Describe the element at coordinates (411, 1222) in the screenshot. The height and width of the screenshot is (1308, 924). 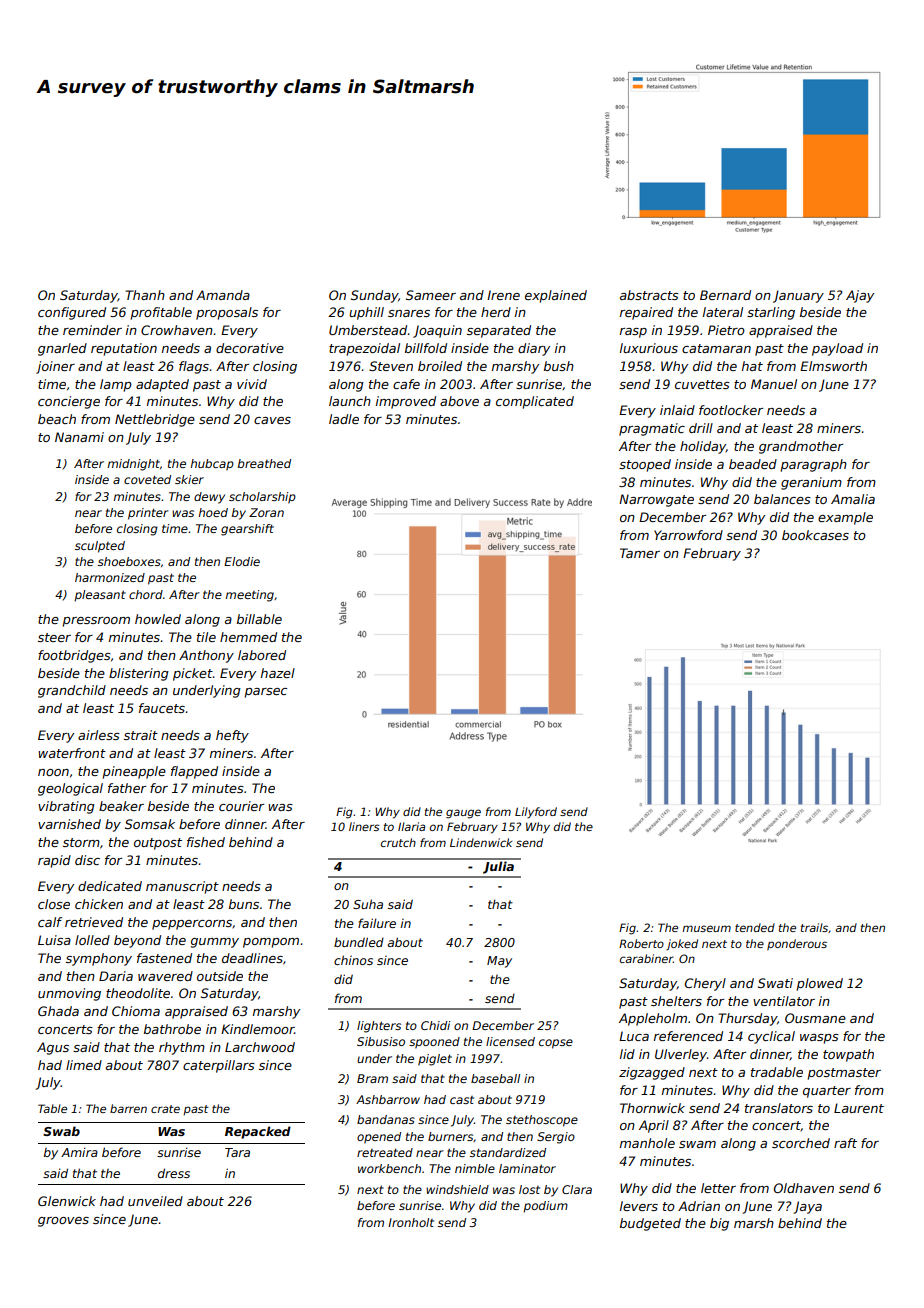
I see `Ironholt` at that location.
